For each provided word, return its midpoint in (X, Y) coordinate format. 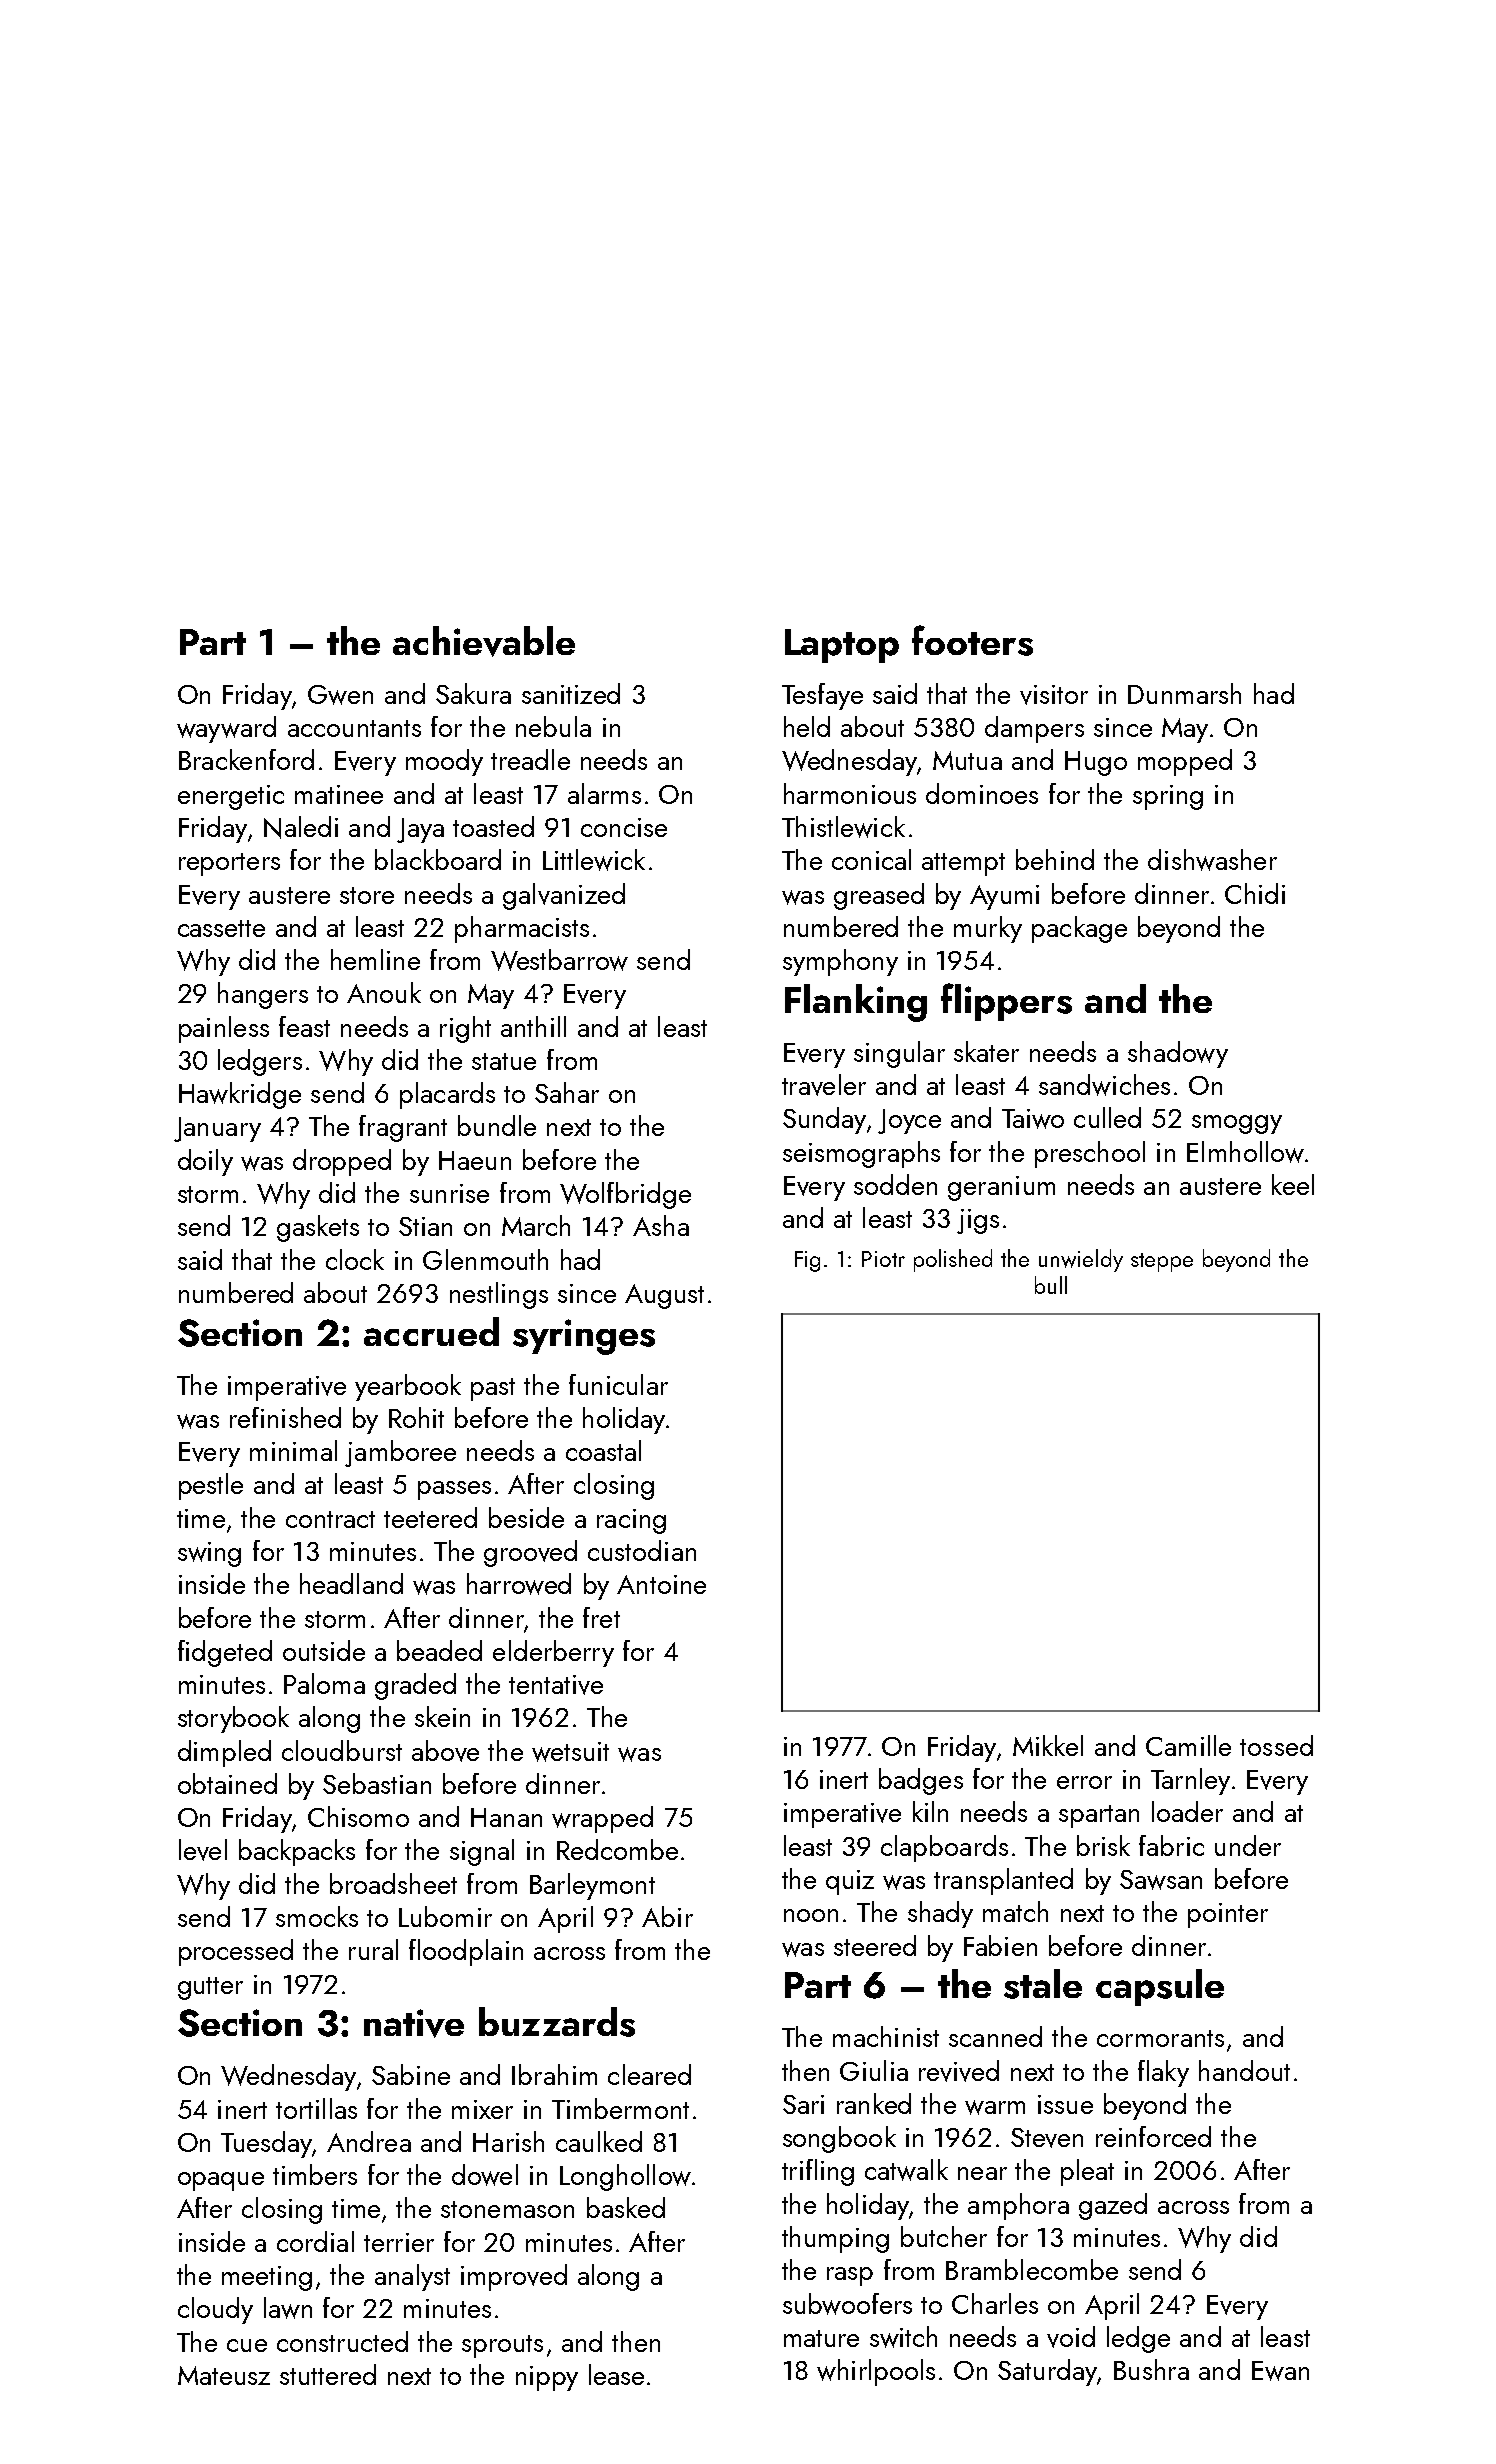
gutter (210, 1988)
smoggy (1237, 1124)
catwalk (906, 2170)
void (1071, 2337)
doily (205, 1162)
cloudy (215, 2310)
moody (444, 762)
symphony (840, 962)
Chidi (1255, 893)
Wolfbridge (625, 1195)
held (807, 726)
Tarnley (1190, 1781)
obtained (227, 1783)
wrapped (602, 1819)
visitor (1054, 695)
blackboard (438, 859)
